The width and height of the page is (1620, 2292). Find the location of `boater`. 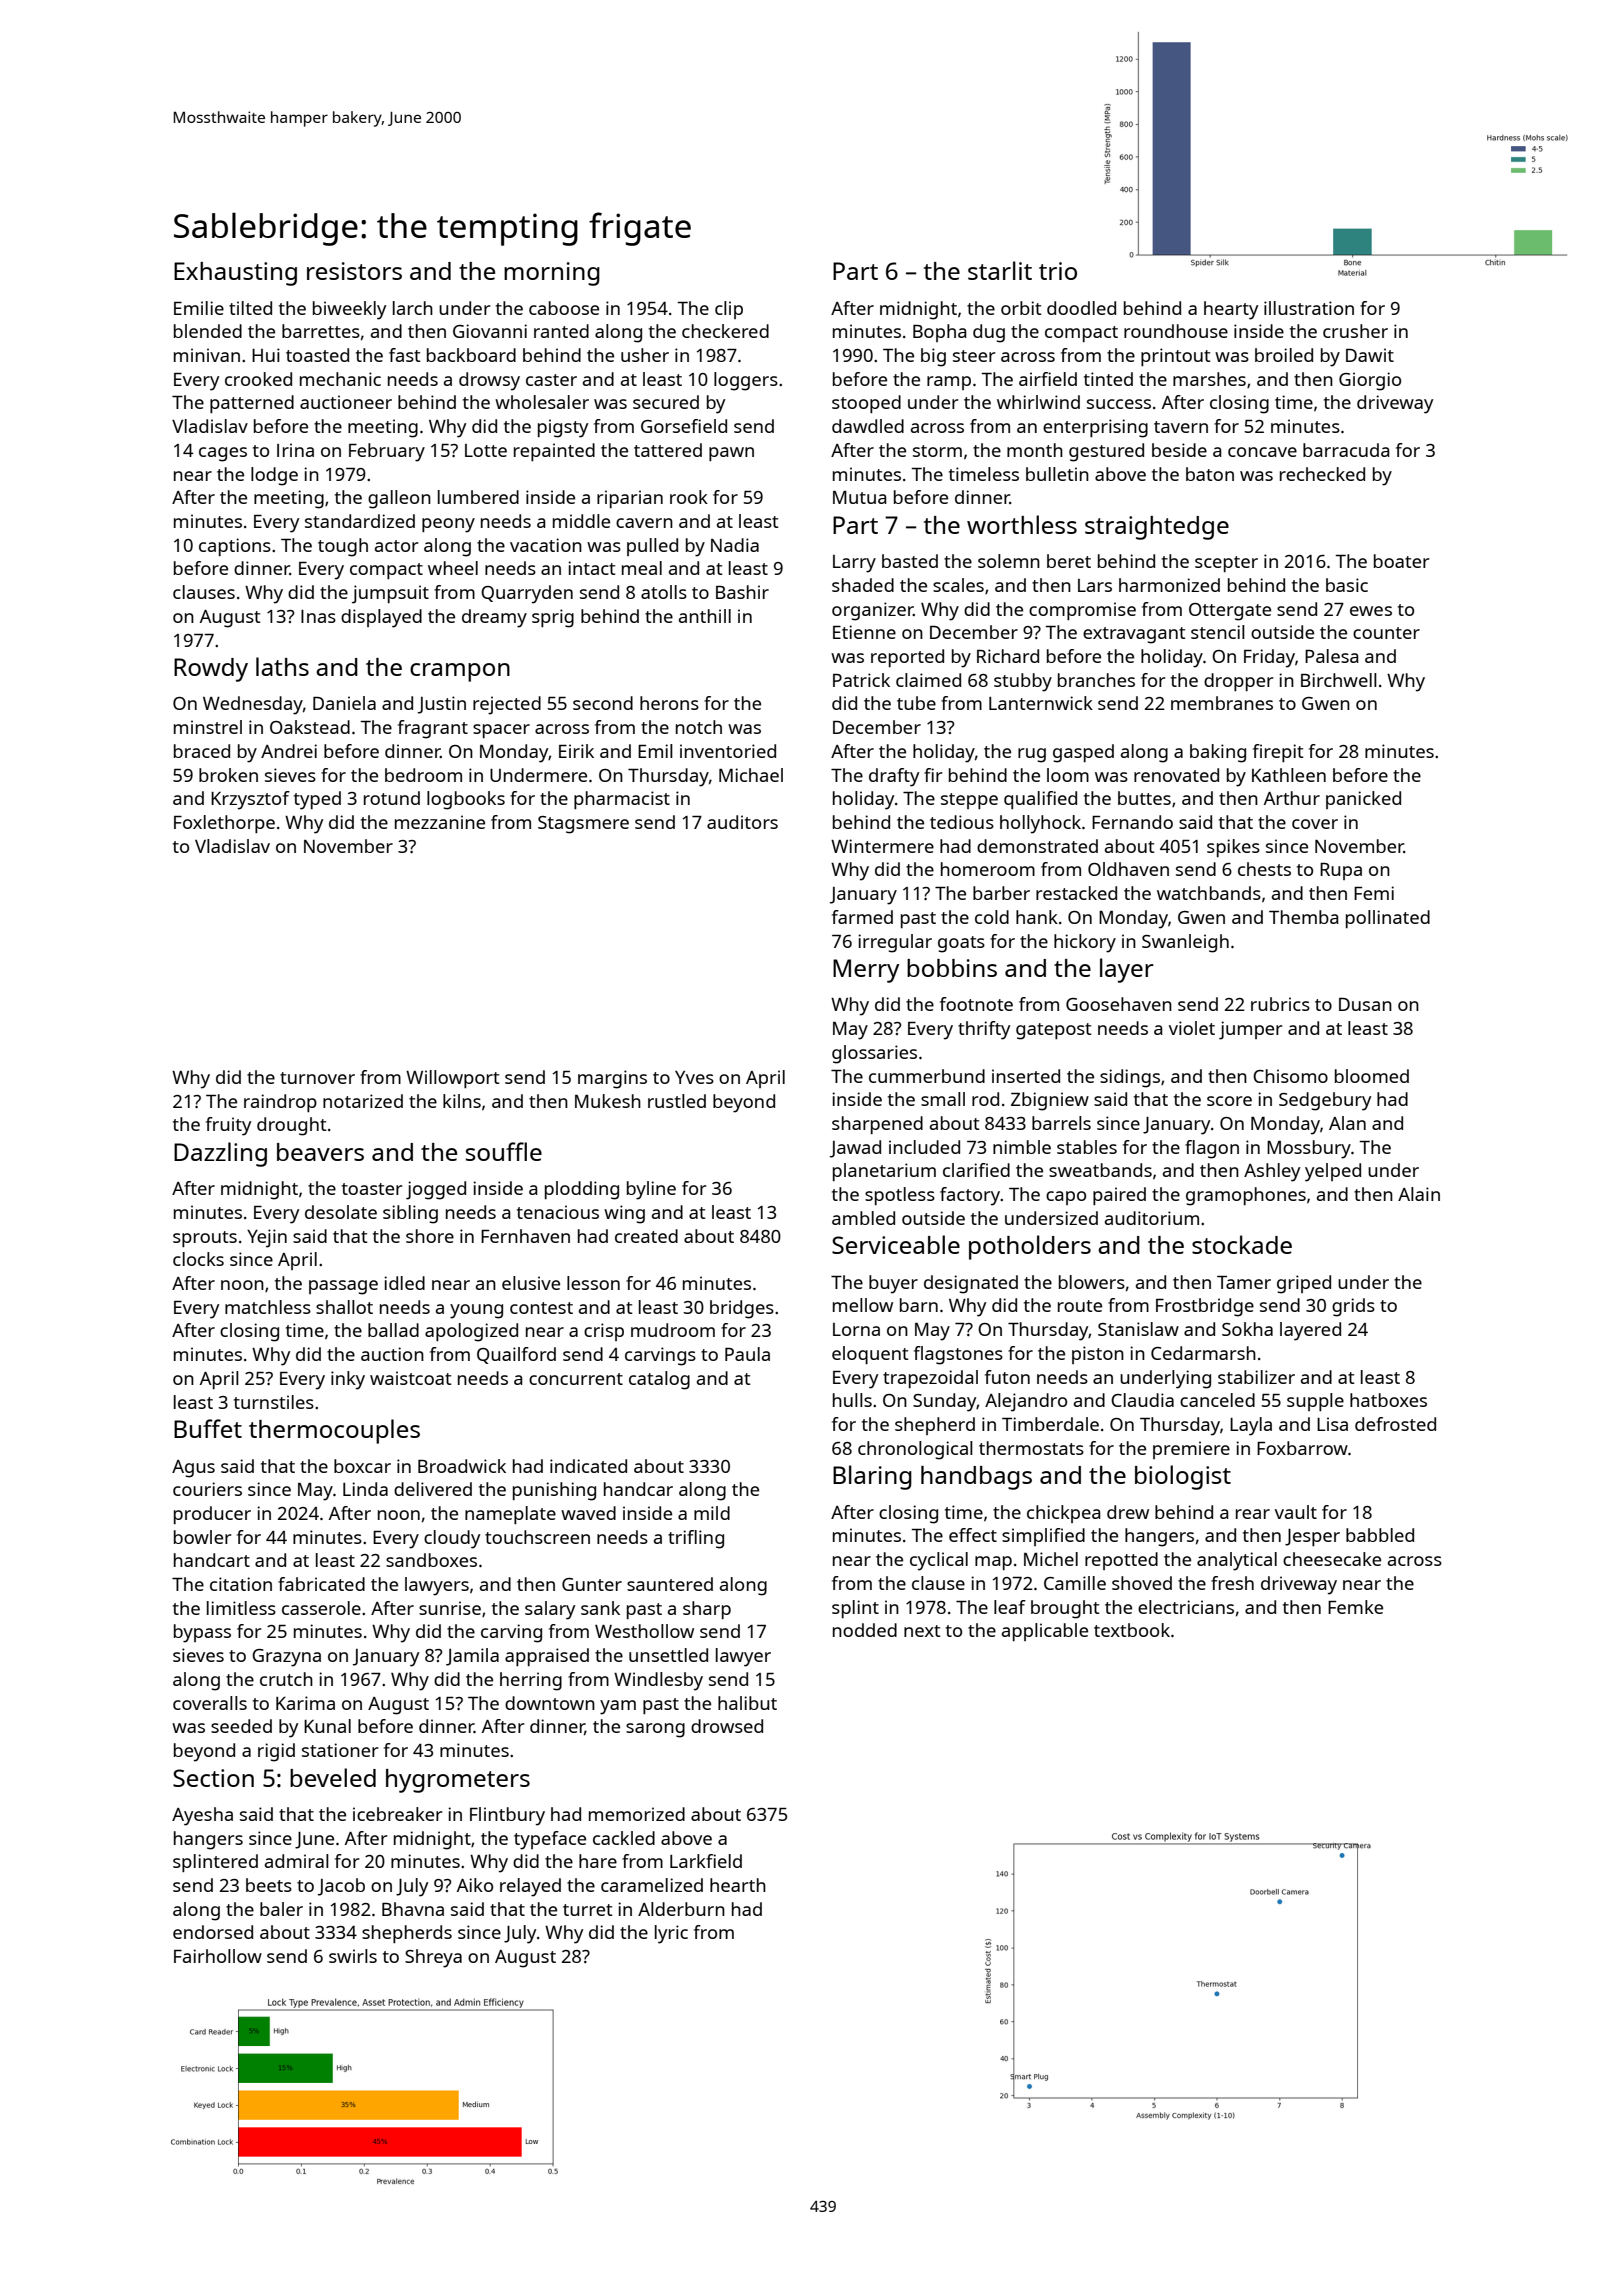

boater is located at coordinates (1402, 561).
